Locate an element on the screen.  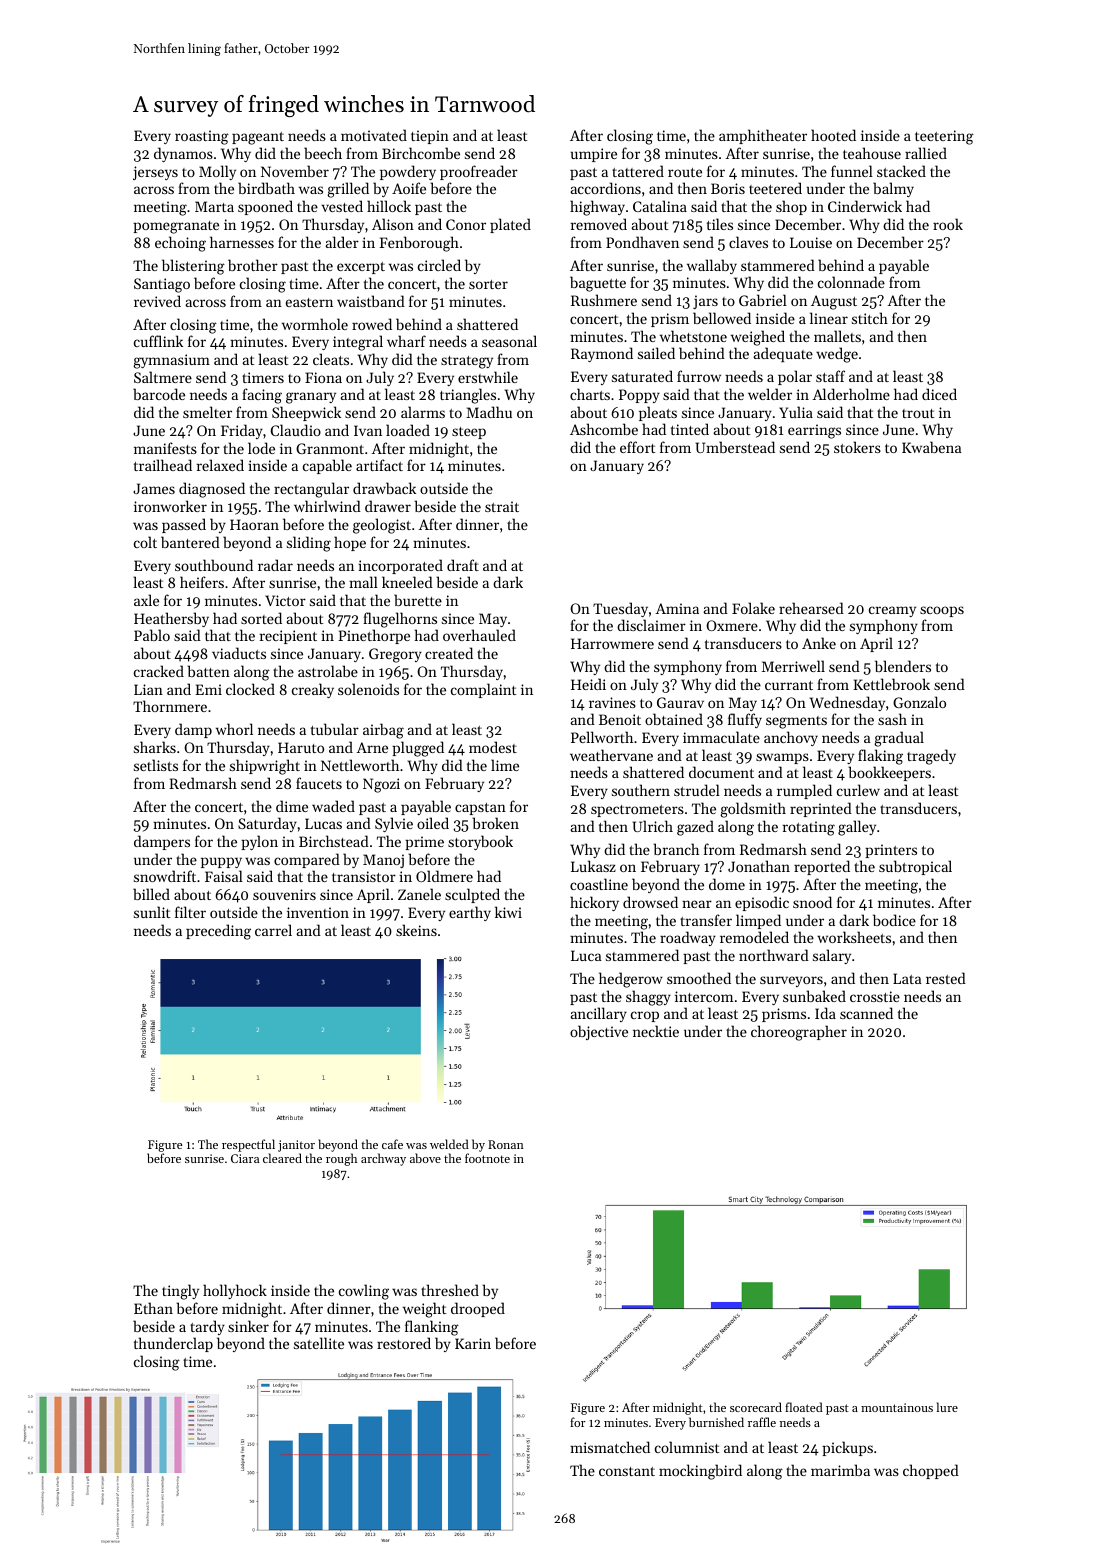
clocked is located at coordinates (250, 689).
